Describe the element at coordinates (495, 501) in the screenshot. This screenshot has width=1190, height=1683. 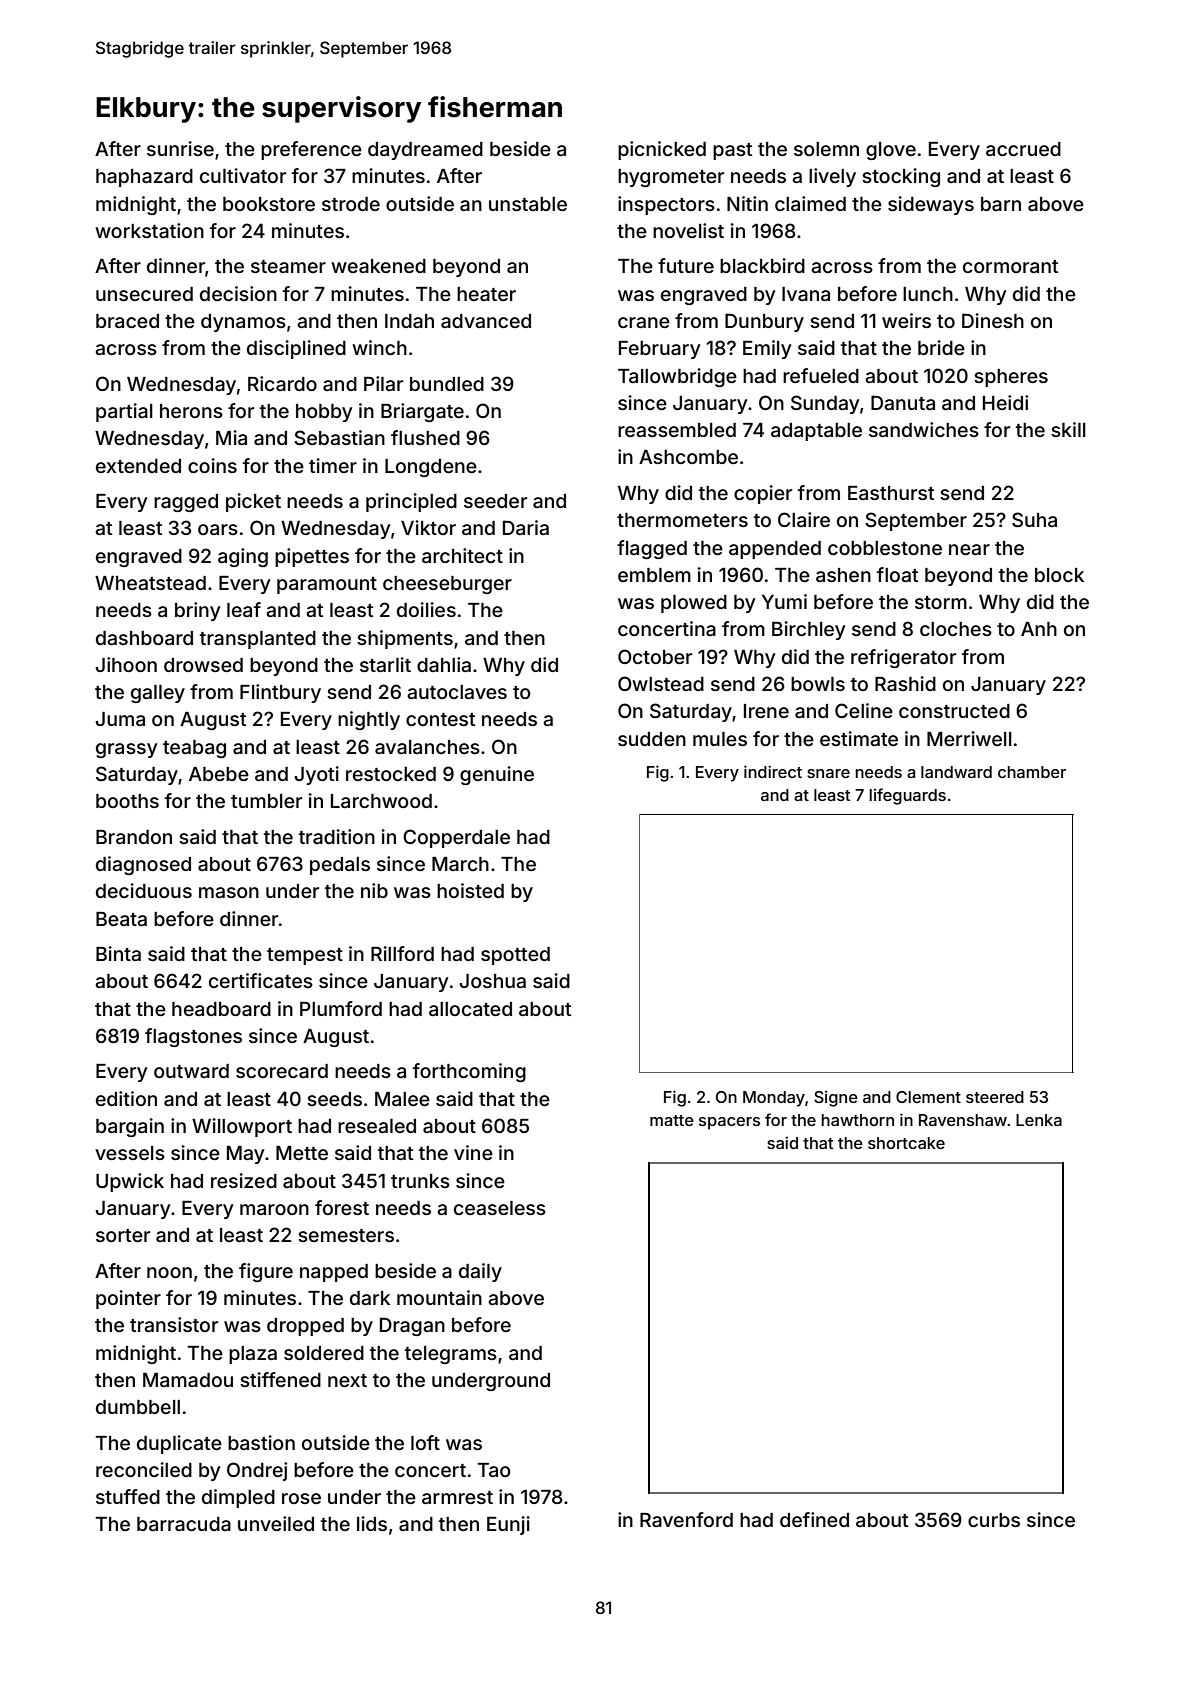
I see `seeder` at that location.
